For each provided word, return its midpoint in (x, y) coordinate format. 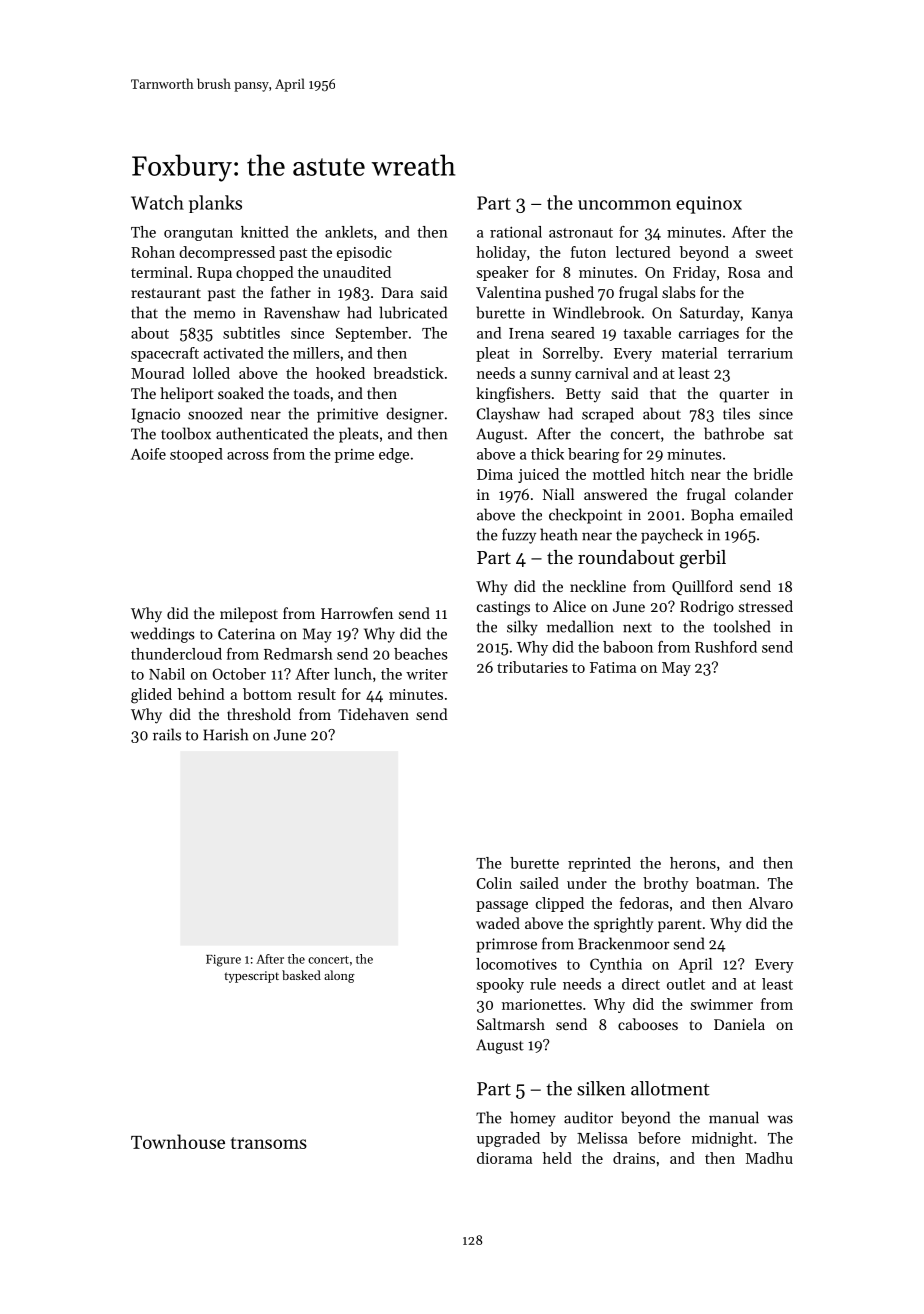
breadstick (408, 373)
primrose (506, 945)
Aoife (148, 454)
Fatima (613, 667)
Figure (223, 961)
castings (503, 608)
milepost (249, 614)
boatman (726, 883)
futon (588, 252)
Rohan (153, 252)
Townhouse (178, 1141)
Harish (225, 734)
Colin (494, 883)
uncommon (624, 205)
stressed (766, 606)
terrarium (760, 353)
